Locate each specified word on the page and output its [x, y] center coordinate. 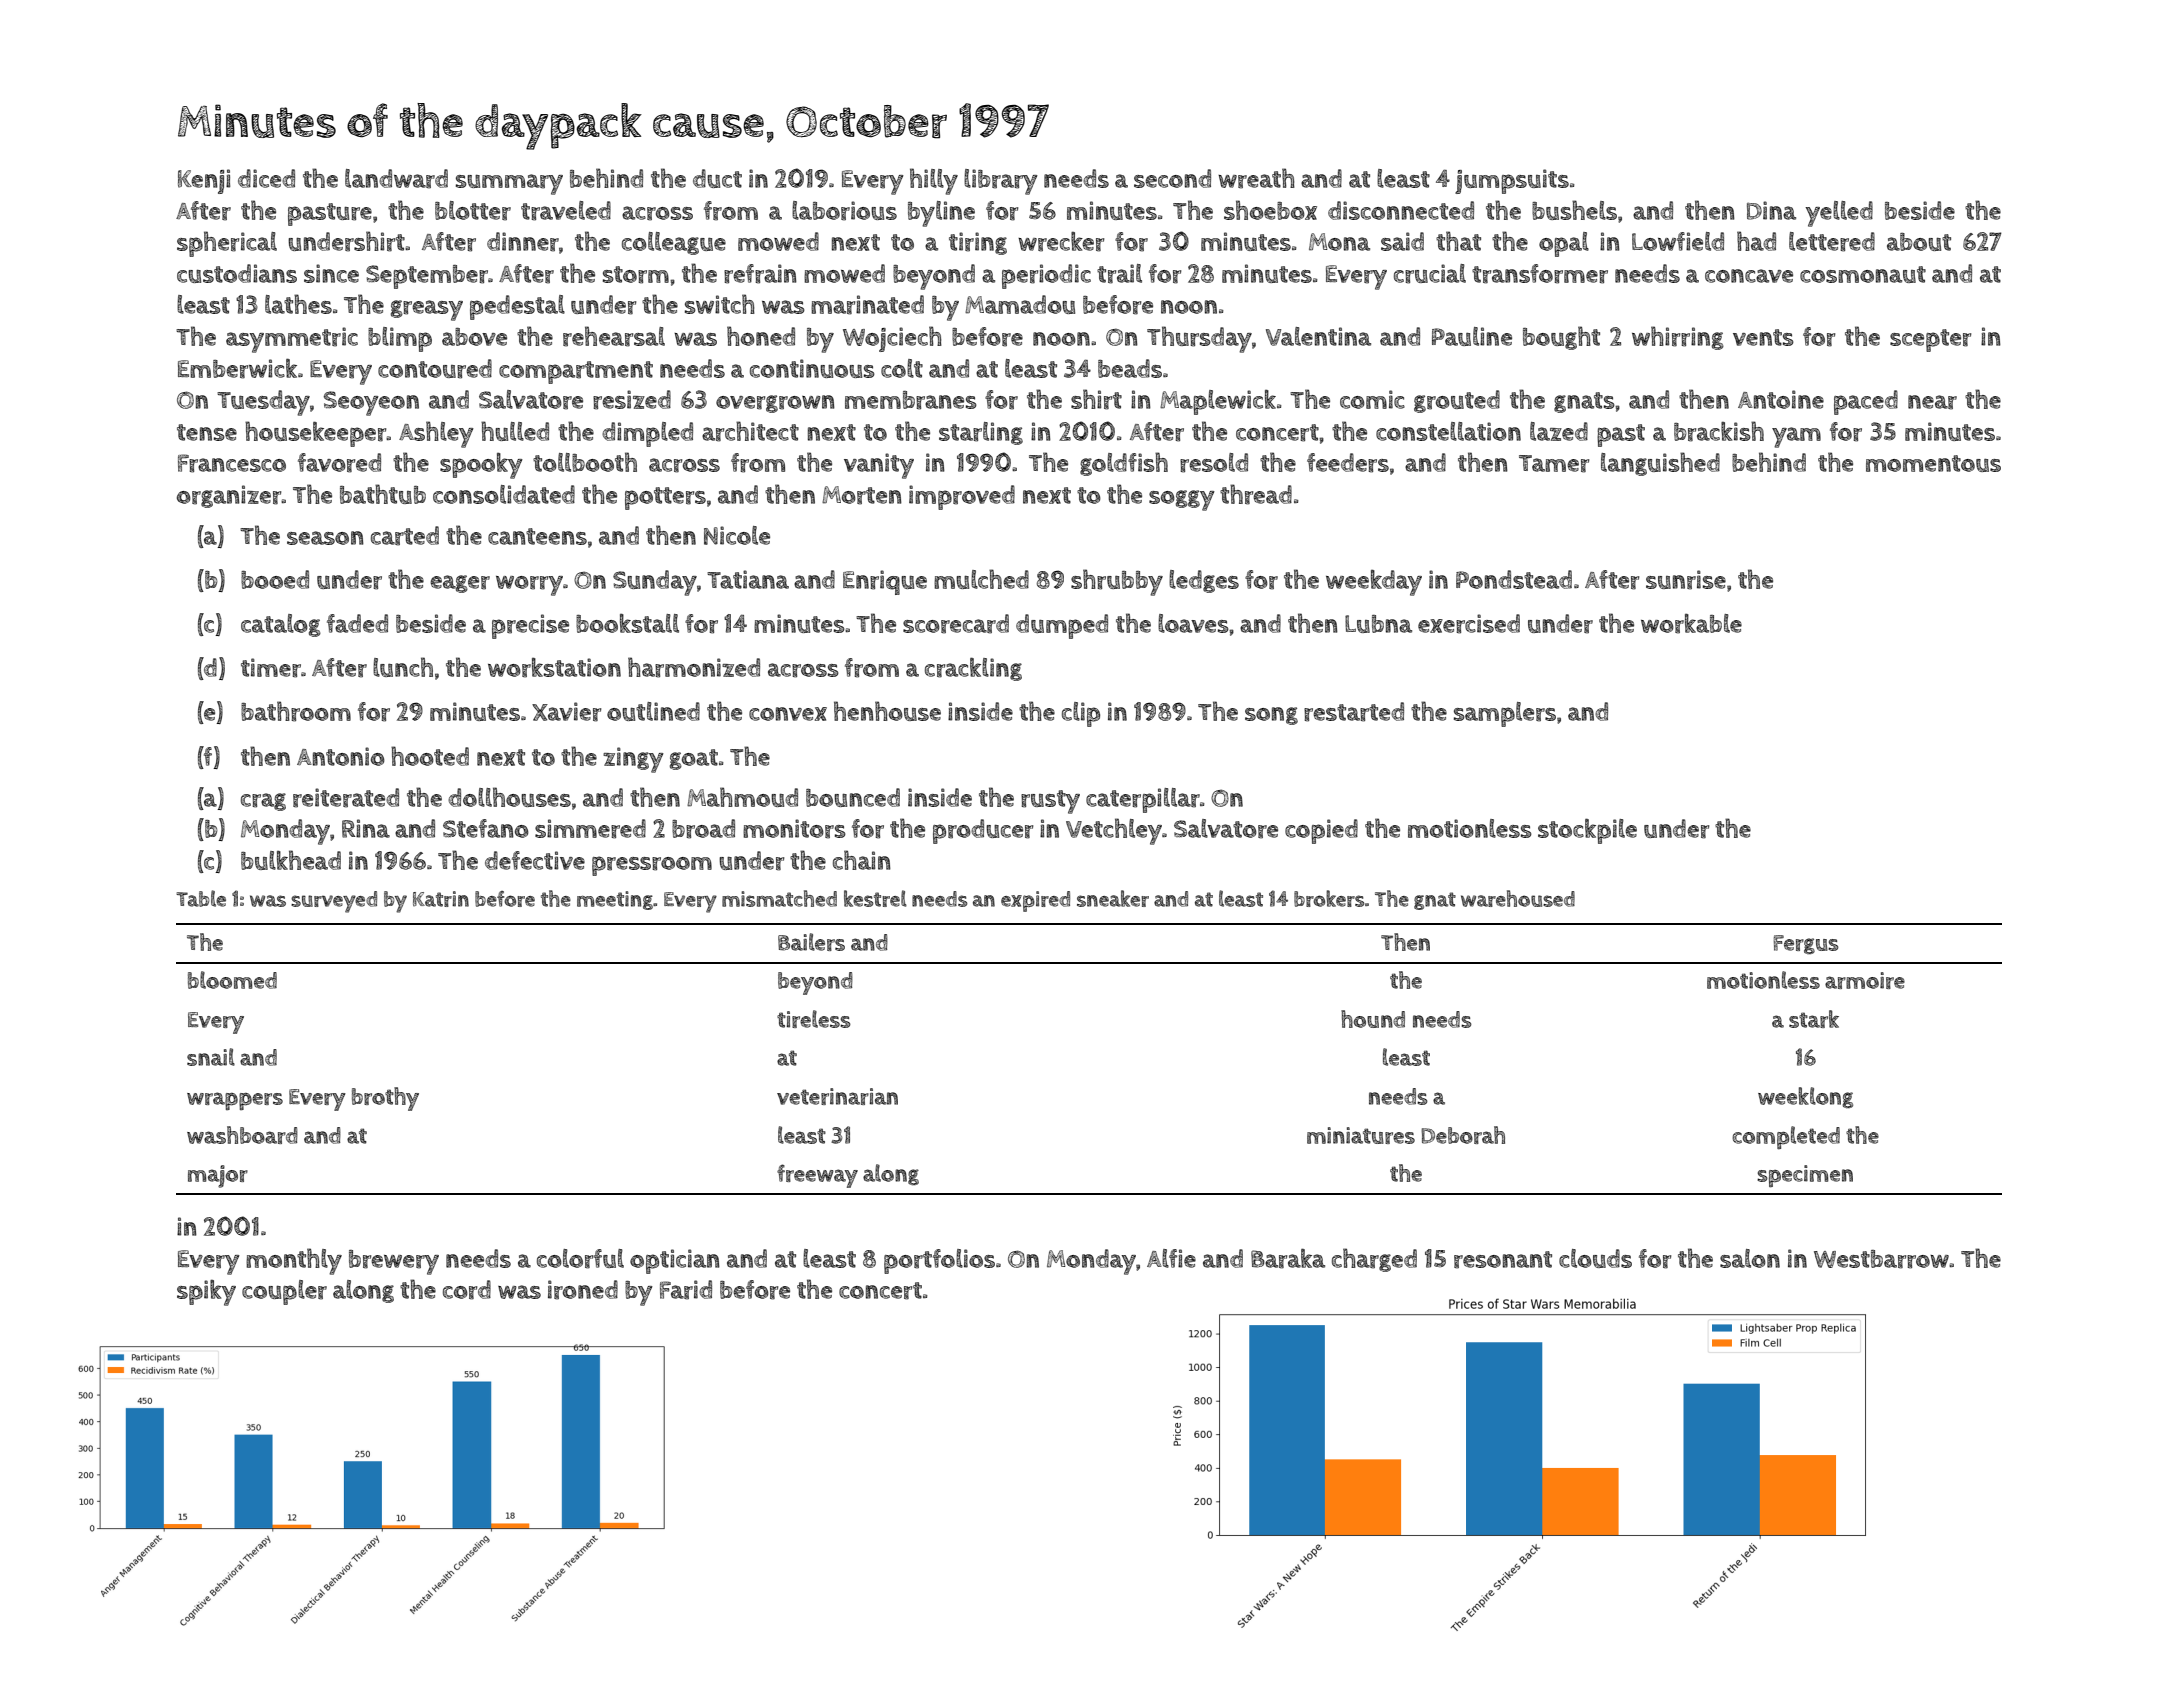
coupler [284, 1292]
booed [275, 579]
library [1001, 182]
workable [1691, 624]
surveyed [334, 902]
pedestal [517, 307]
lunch [403, 667]
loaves [1193, 623]
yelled [1839, 214]
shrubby [1117, 582]
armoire [1865, 980]
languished [1660, 464]
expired [1035, 901]
